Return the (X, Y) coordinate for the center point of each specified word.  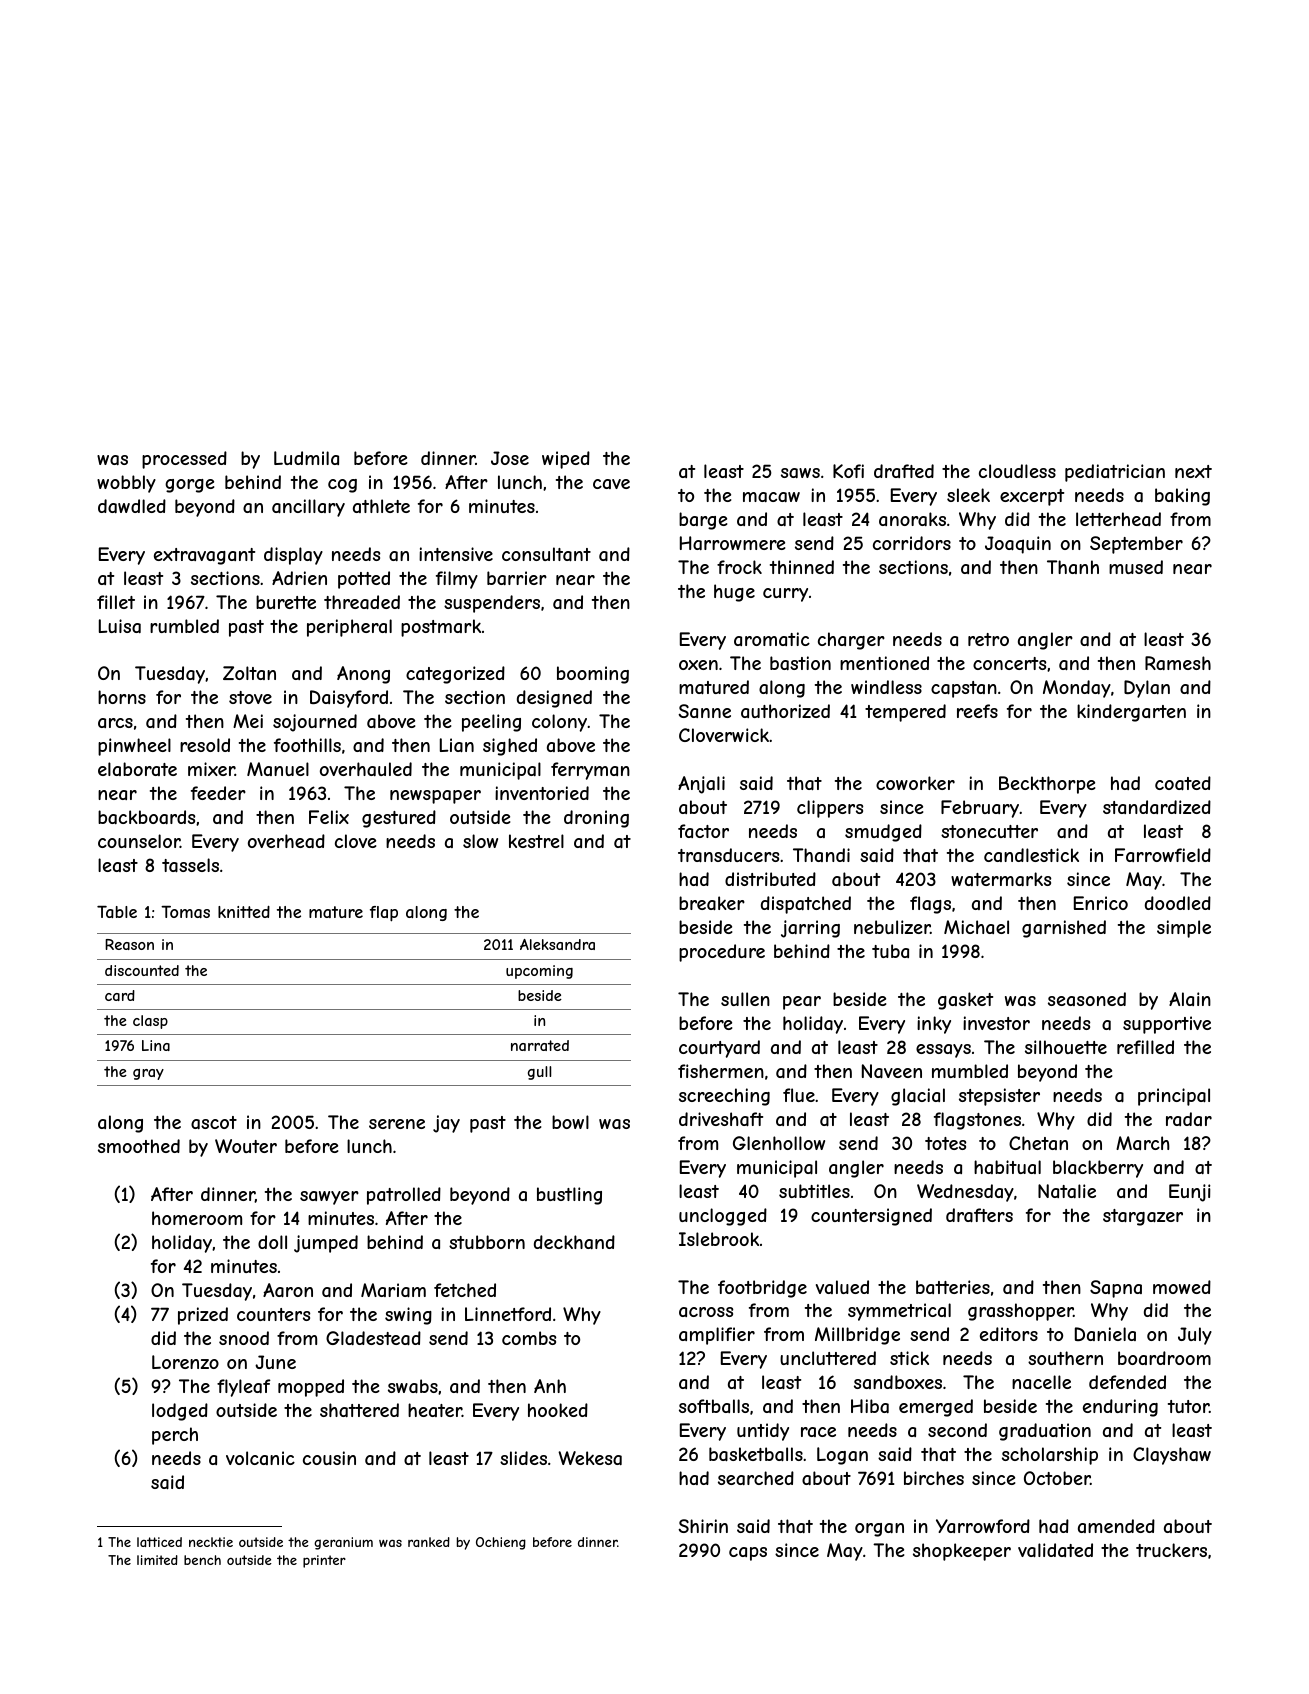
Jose (510, 458)
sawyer (329, 1198)
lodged (180, 1412)
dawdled (132, 506)
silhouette (1066, 1047)
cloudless (1017, 471)
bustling (569, 1196)
